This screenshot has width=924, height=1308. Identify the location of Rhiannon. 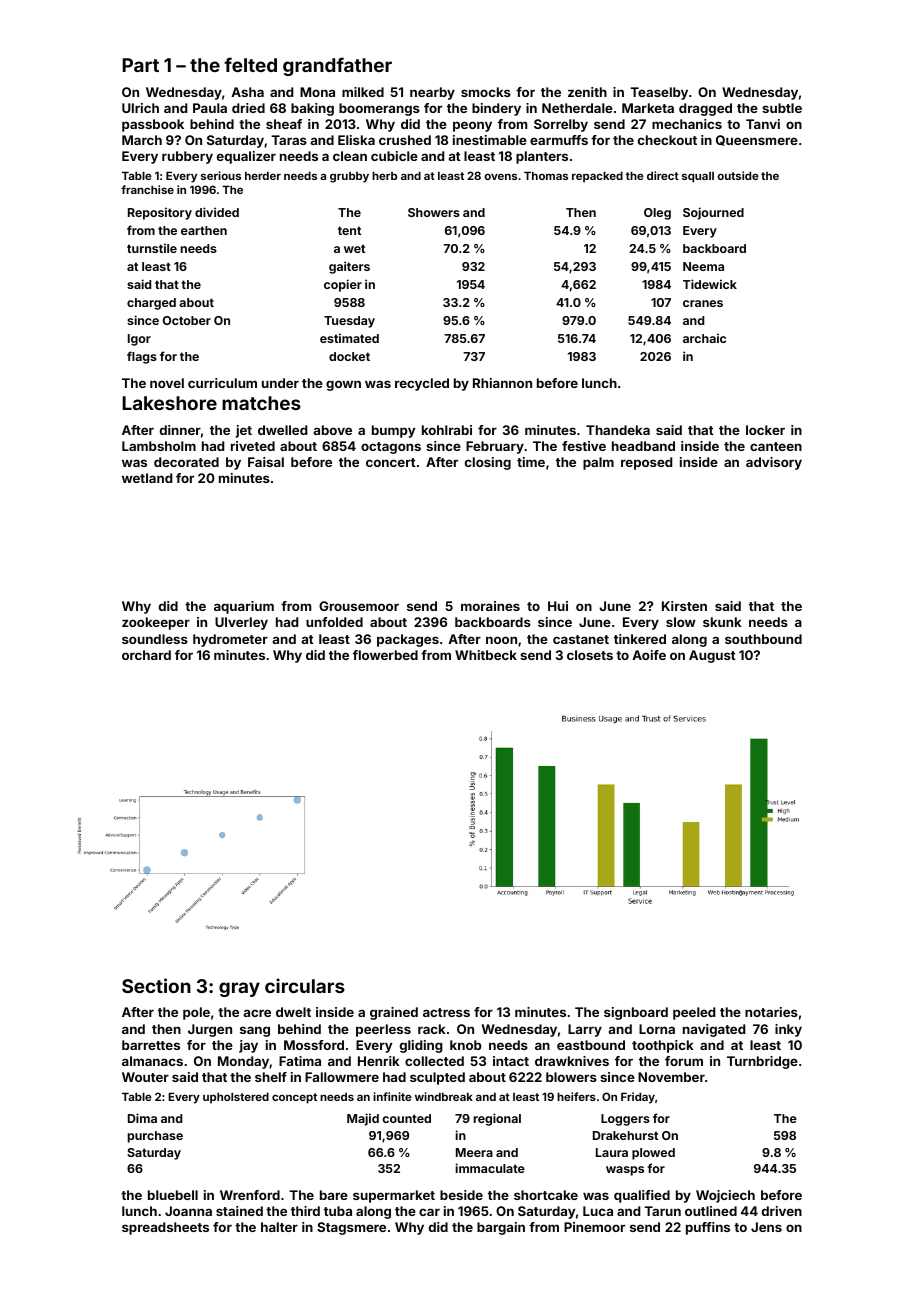
(502, 383).
